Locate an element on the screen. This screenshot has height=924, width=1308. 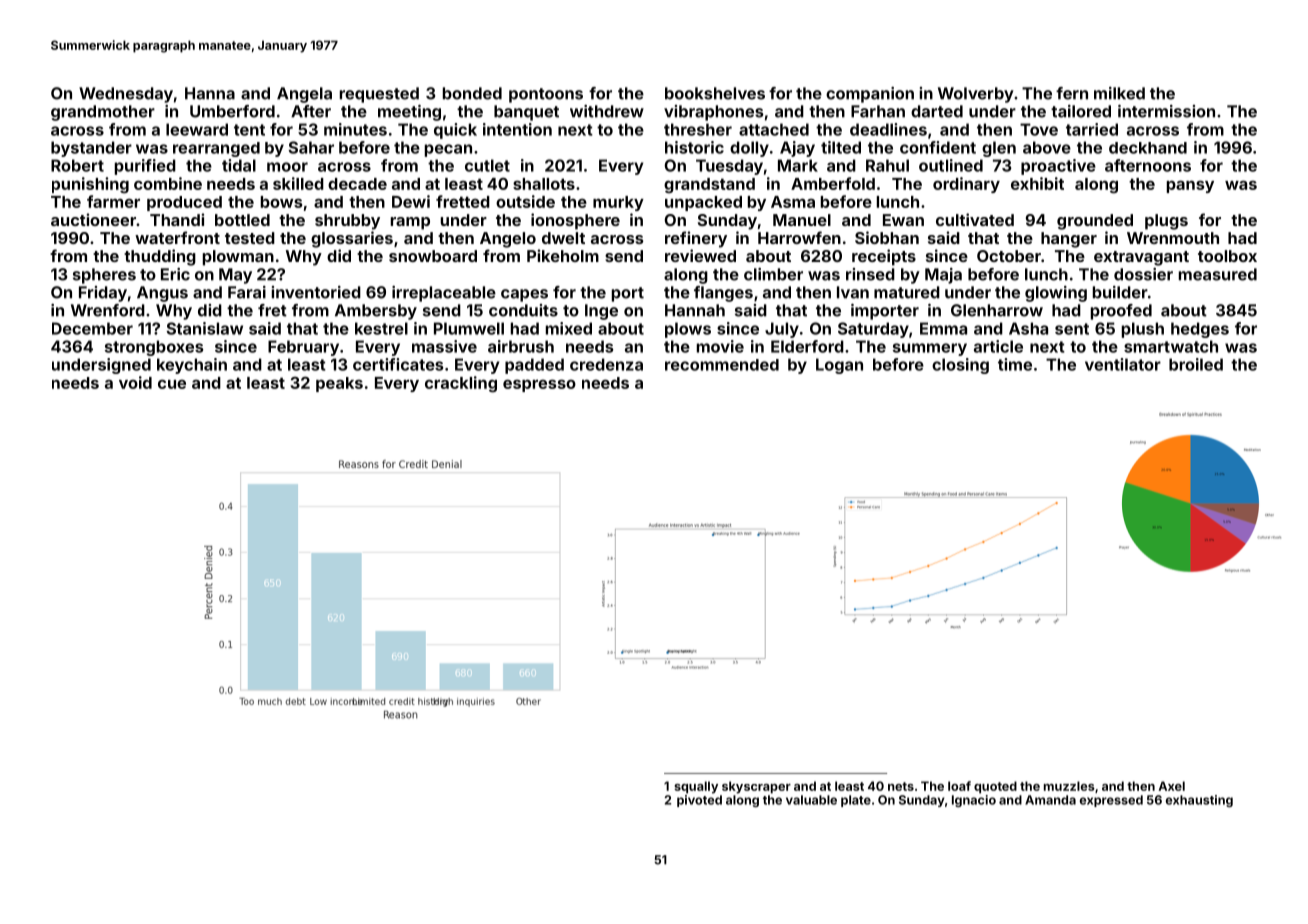
proofed is located at coordinates (1121, 312).
